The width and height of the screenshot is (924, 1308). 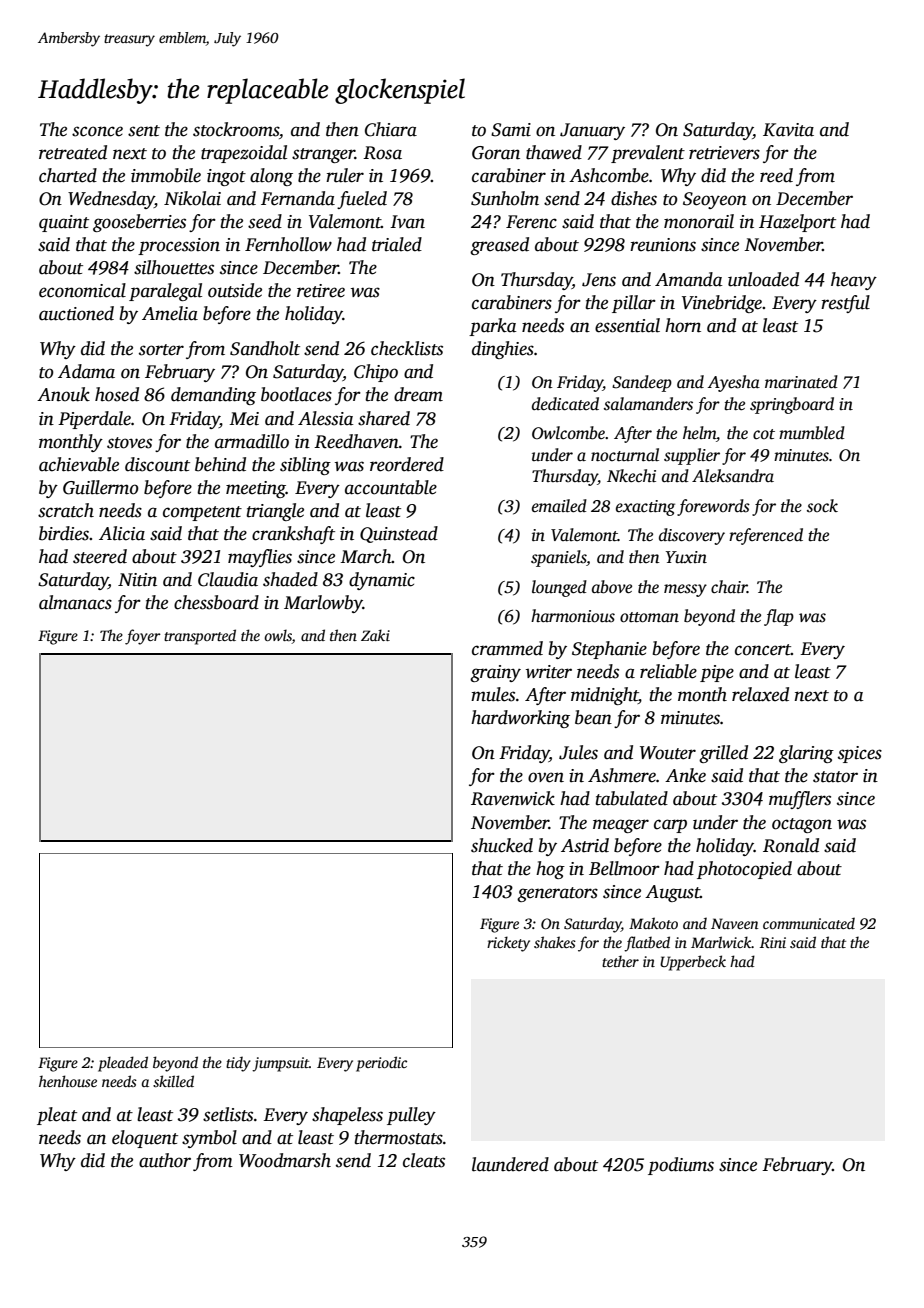 I want to click on cleats, so click(x=424, y=1160).
